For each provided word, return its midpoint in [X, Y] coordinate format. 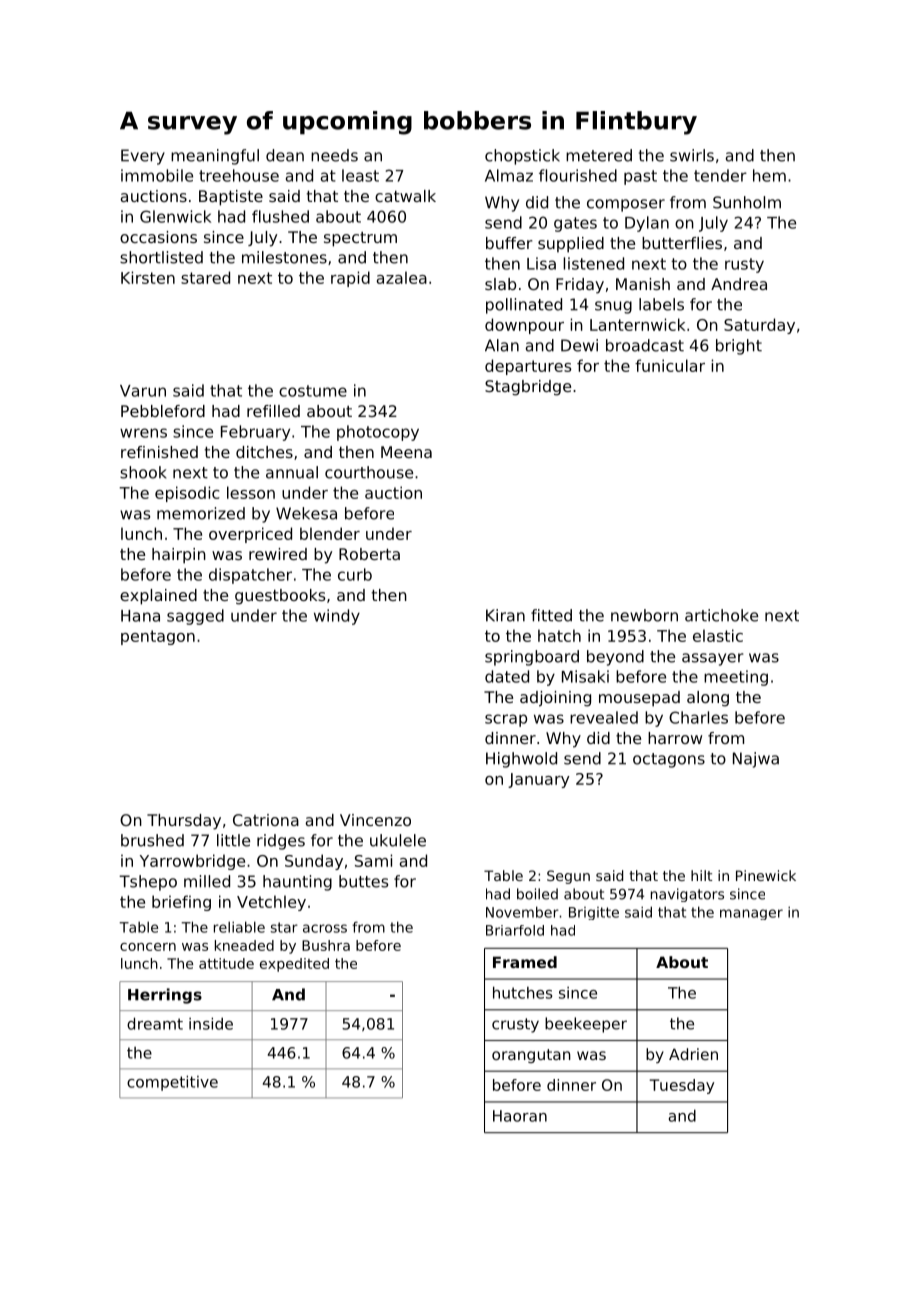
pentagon [158, 637]
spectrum [360, 239]
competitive [172, 1083]
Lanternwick [637, 324]
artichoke [721, 615]
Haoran [520, 1116]
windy [337, 617]
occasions [158, 237]
